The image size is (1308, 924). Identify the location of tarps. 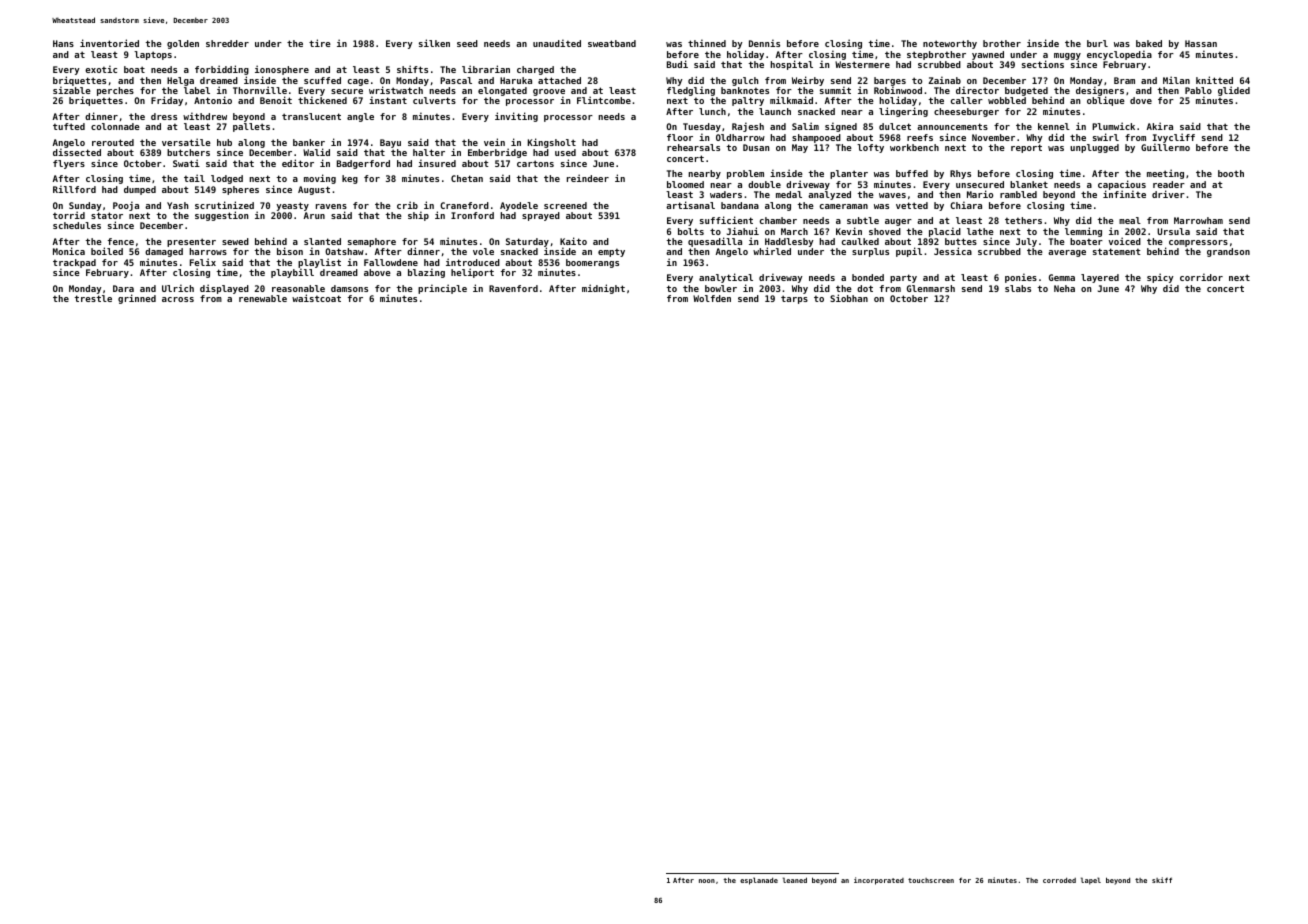
(794, 299).
